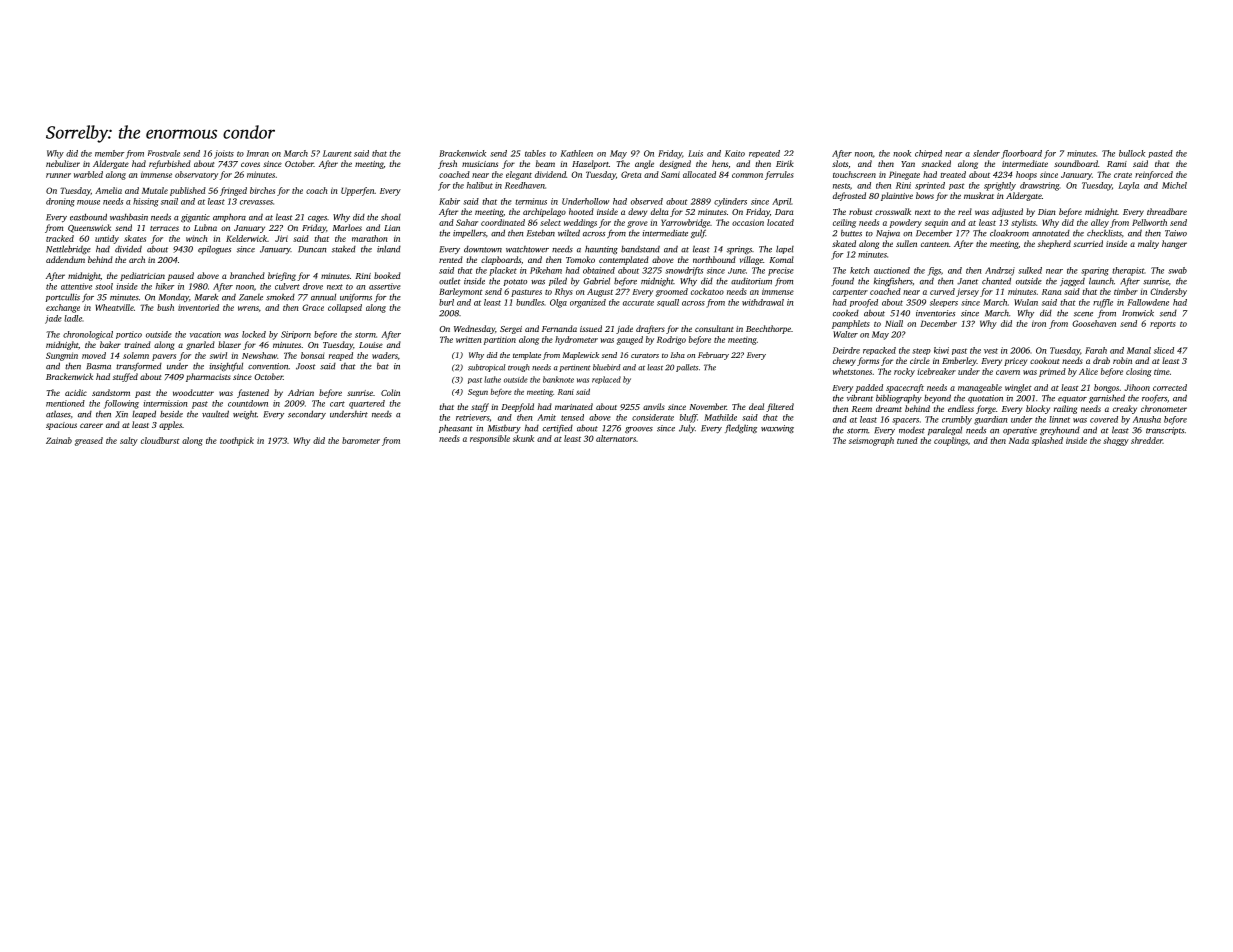  What do you see at coordinates (164, 153) in the image?
I see `Frostvale` at bounding box center [164, 153].
